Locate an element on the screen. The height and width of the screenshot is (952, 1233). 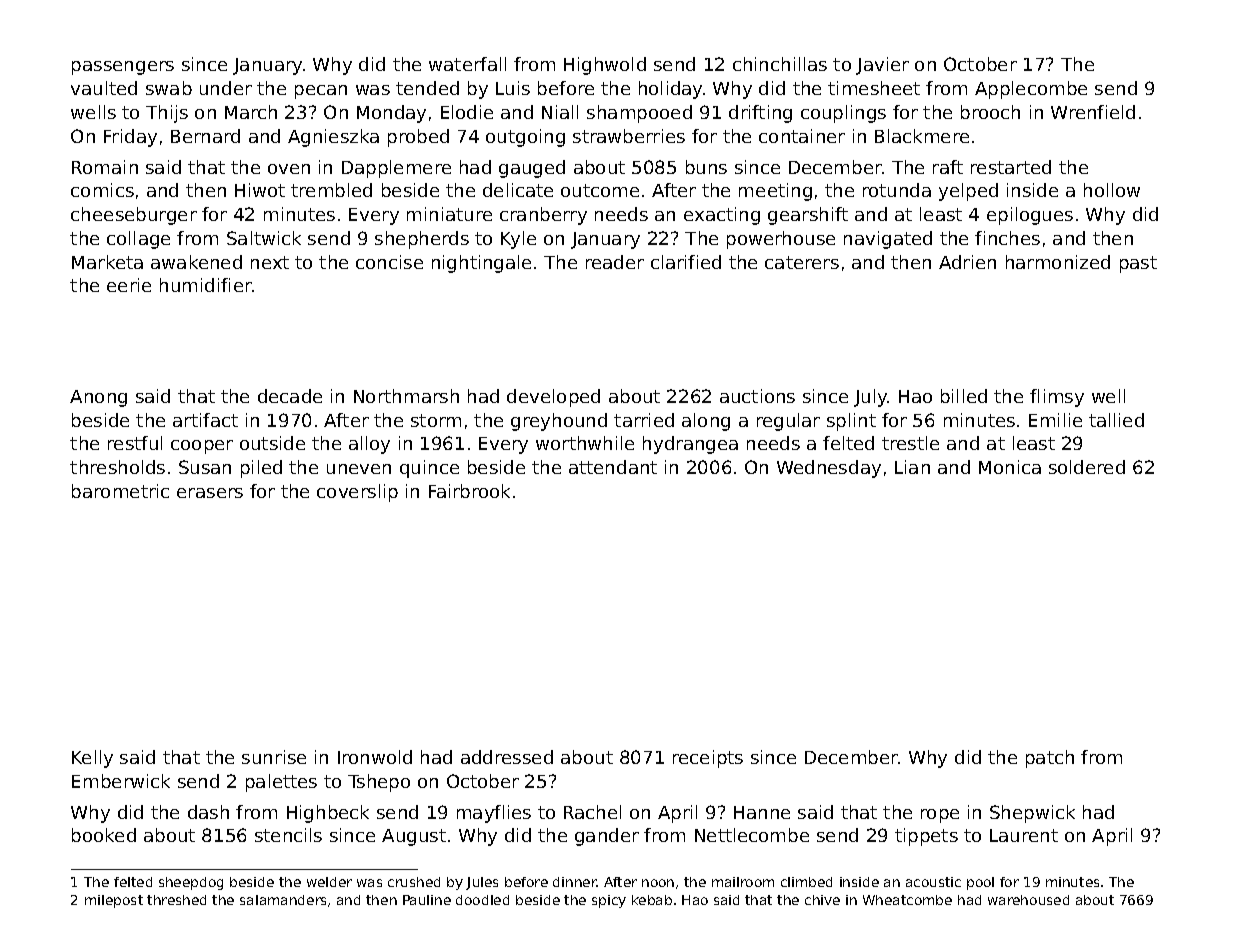
waterfall is located at coordinates (467, 64).
